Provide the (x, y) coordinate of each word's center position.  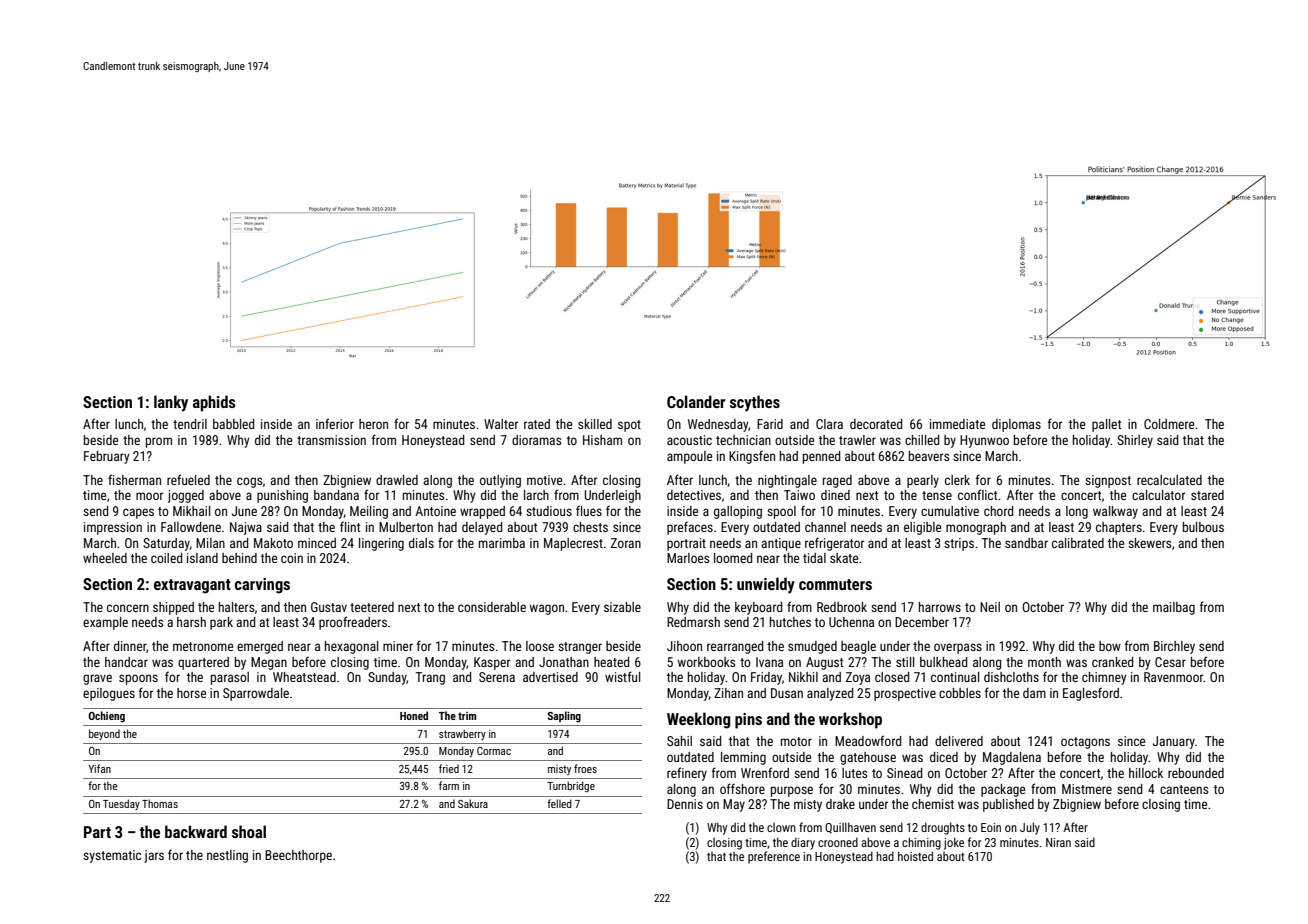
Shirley (1135, 441)
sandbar (1026, 543)
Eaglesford (1091, 694)
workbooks (706, 662)
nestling (227, 856)
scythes (755, 403)
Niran (1058, 842)
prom (159, 442)
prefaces (690, 528)
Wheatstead (304, 677)
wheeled (105, 558)
